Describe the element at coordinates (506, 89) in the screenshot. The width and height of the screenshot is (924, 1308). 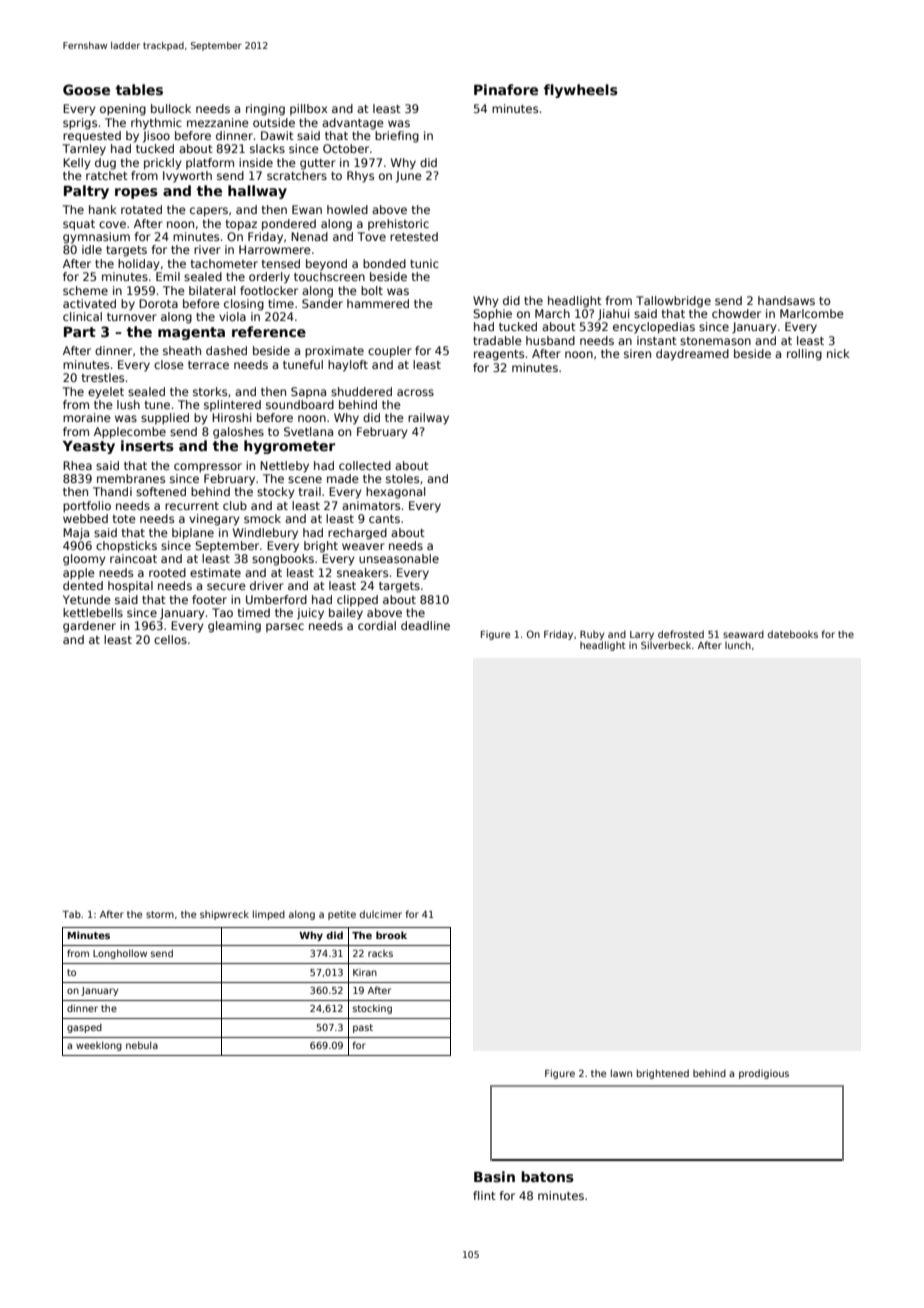
I see `Pinafore` at that location.
